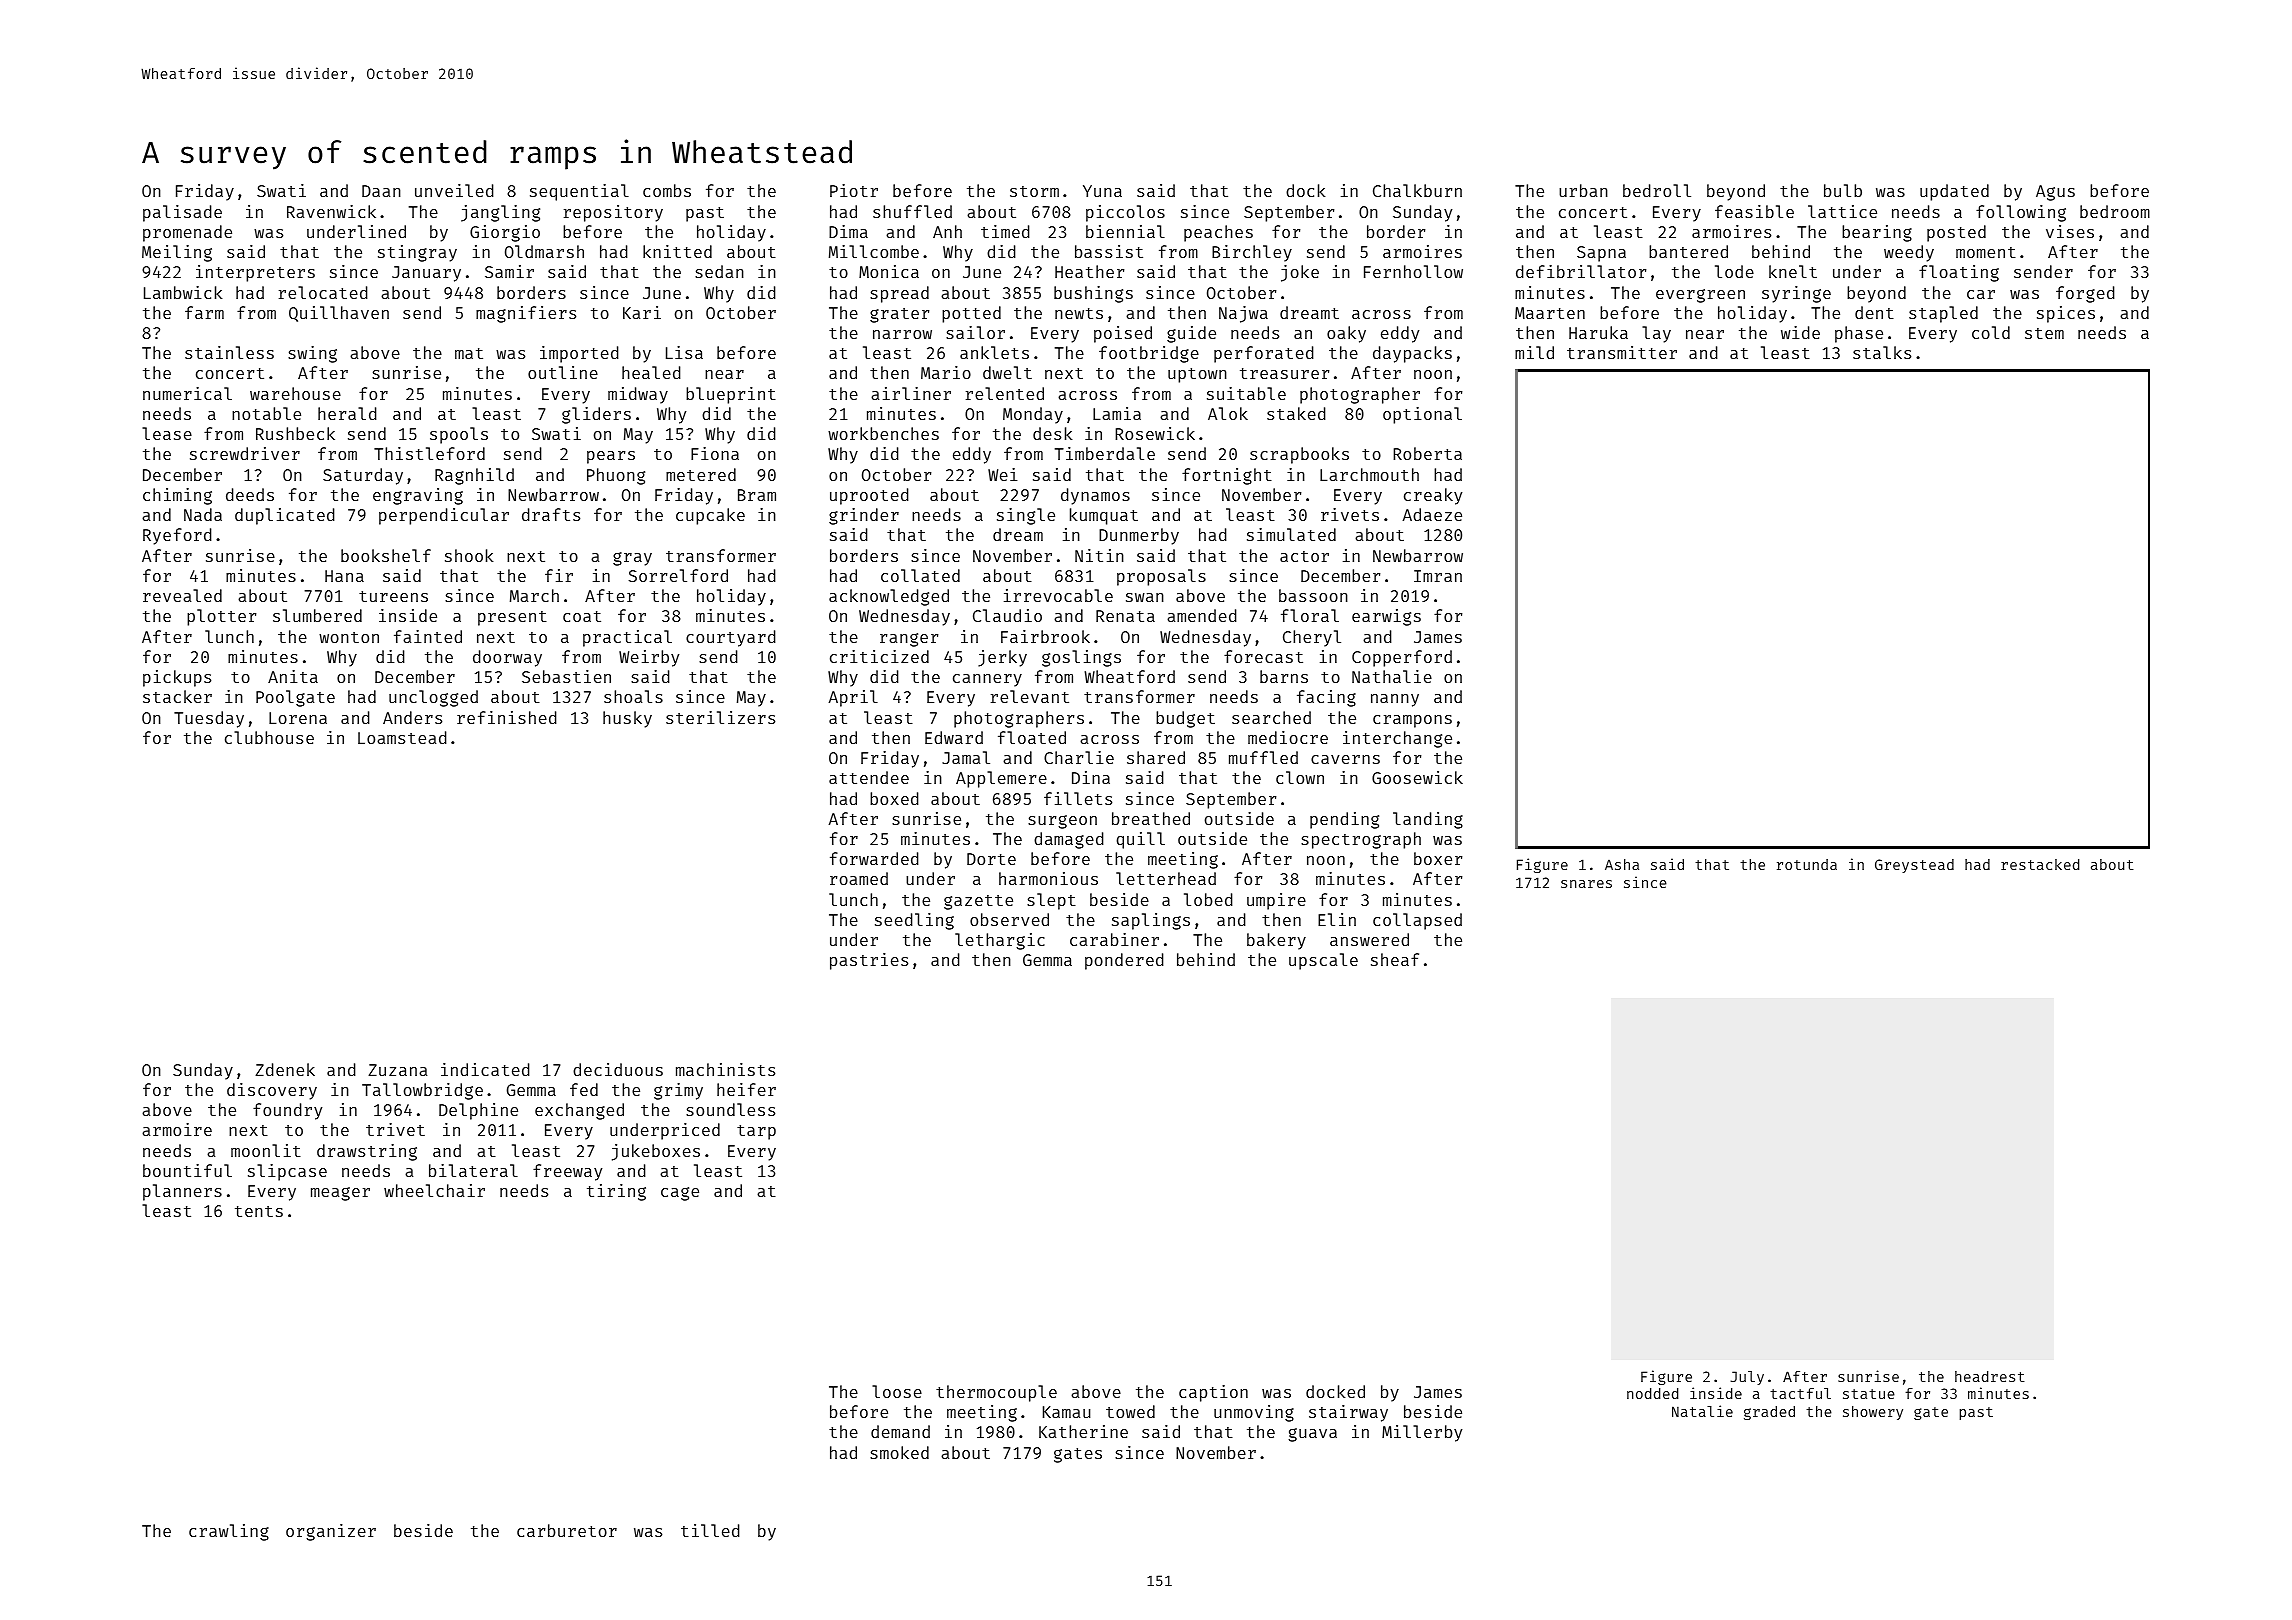 This document has height=1620, width=2292. Describe the element at coordinates (331, 1532) in the document. I see `organizer` at that location.
